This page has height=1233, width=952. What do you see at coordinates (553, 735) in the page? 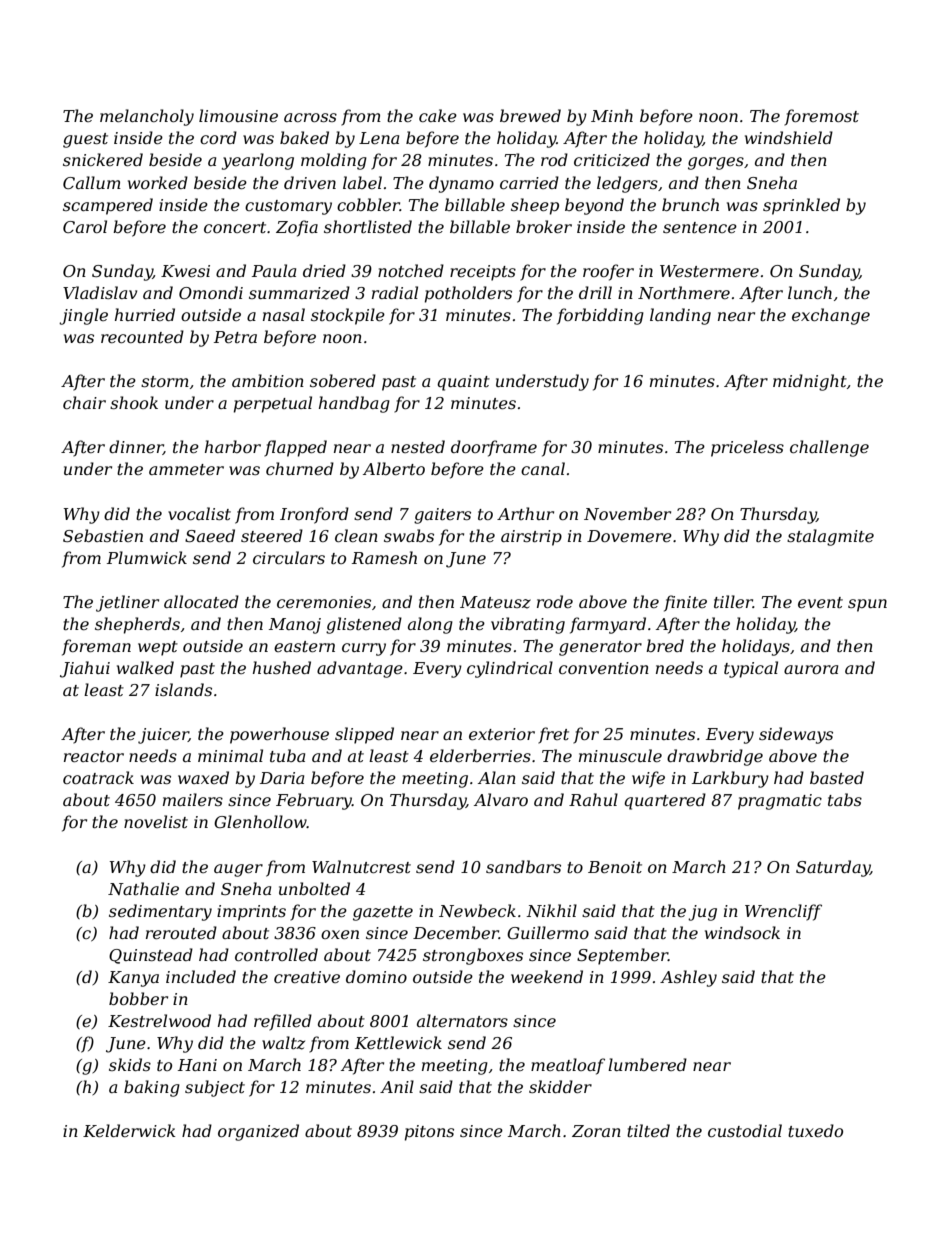
I see `fret` at bounding box center [553, 735].
